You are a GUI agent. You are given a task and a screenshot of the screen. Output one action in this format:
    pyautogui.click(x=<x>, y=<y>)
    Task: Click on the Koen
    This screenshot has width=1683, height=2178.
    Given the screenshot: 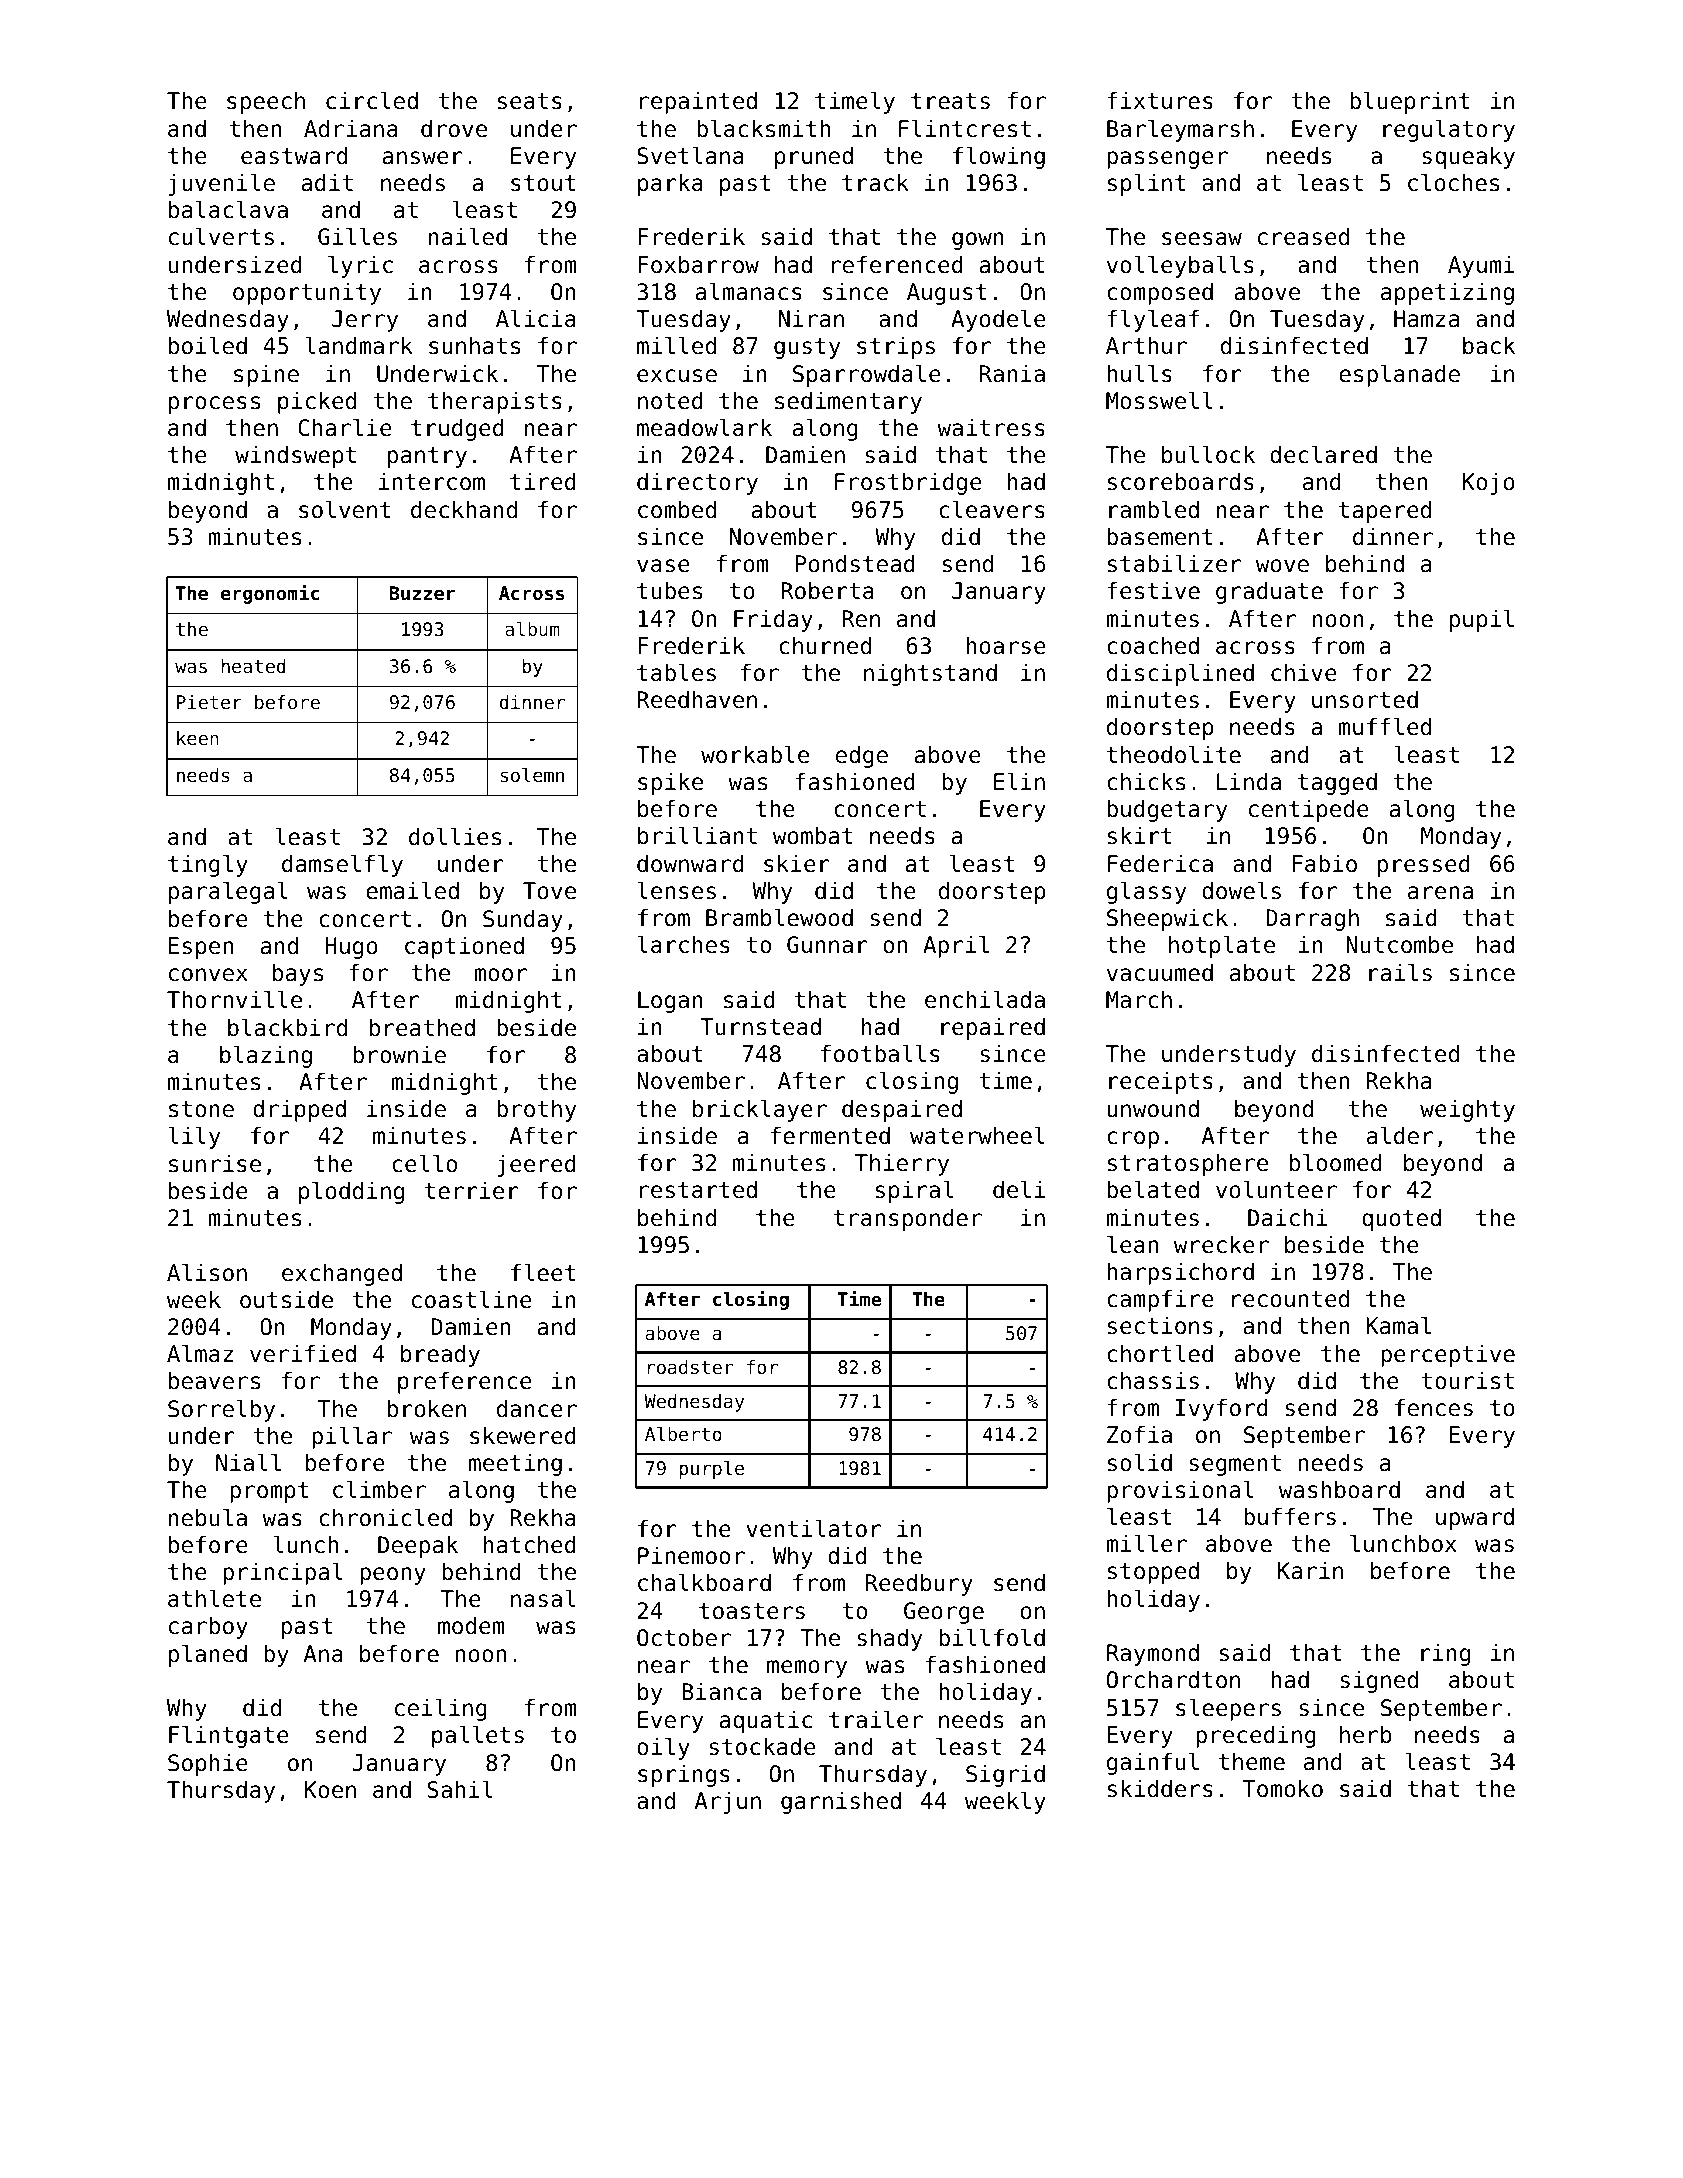 What is the action you would take?
    pyautogui.click(x=330, y=1790)
